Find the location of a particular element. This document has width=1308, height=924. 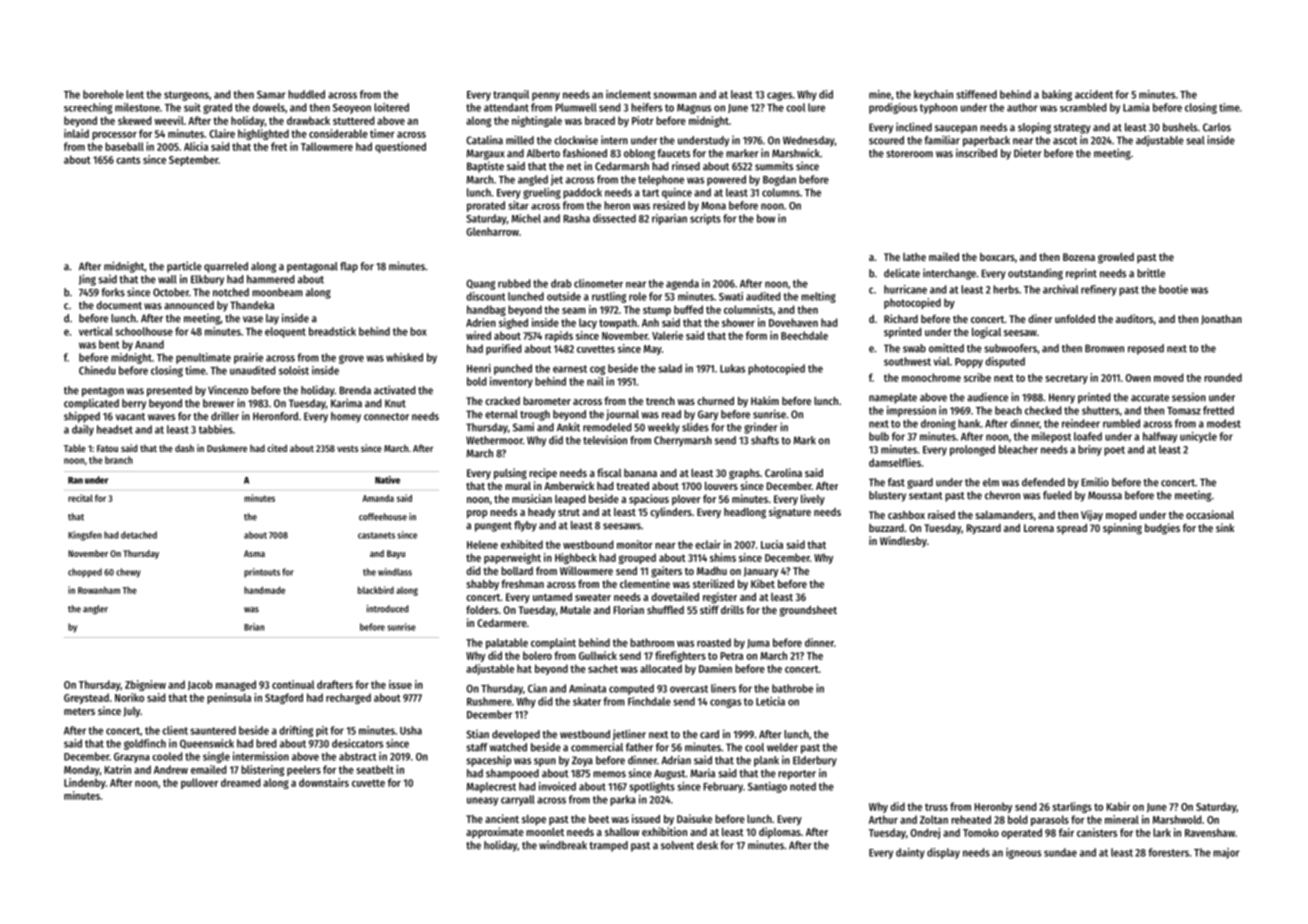

diplomas is located at coordinates (780, 833).
